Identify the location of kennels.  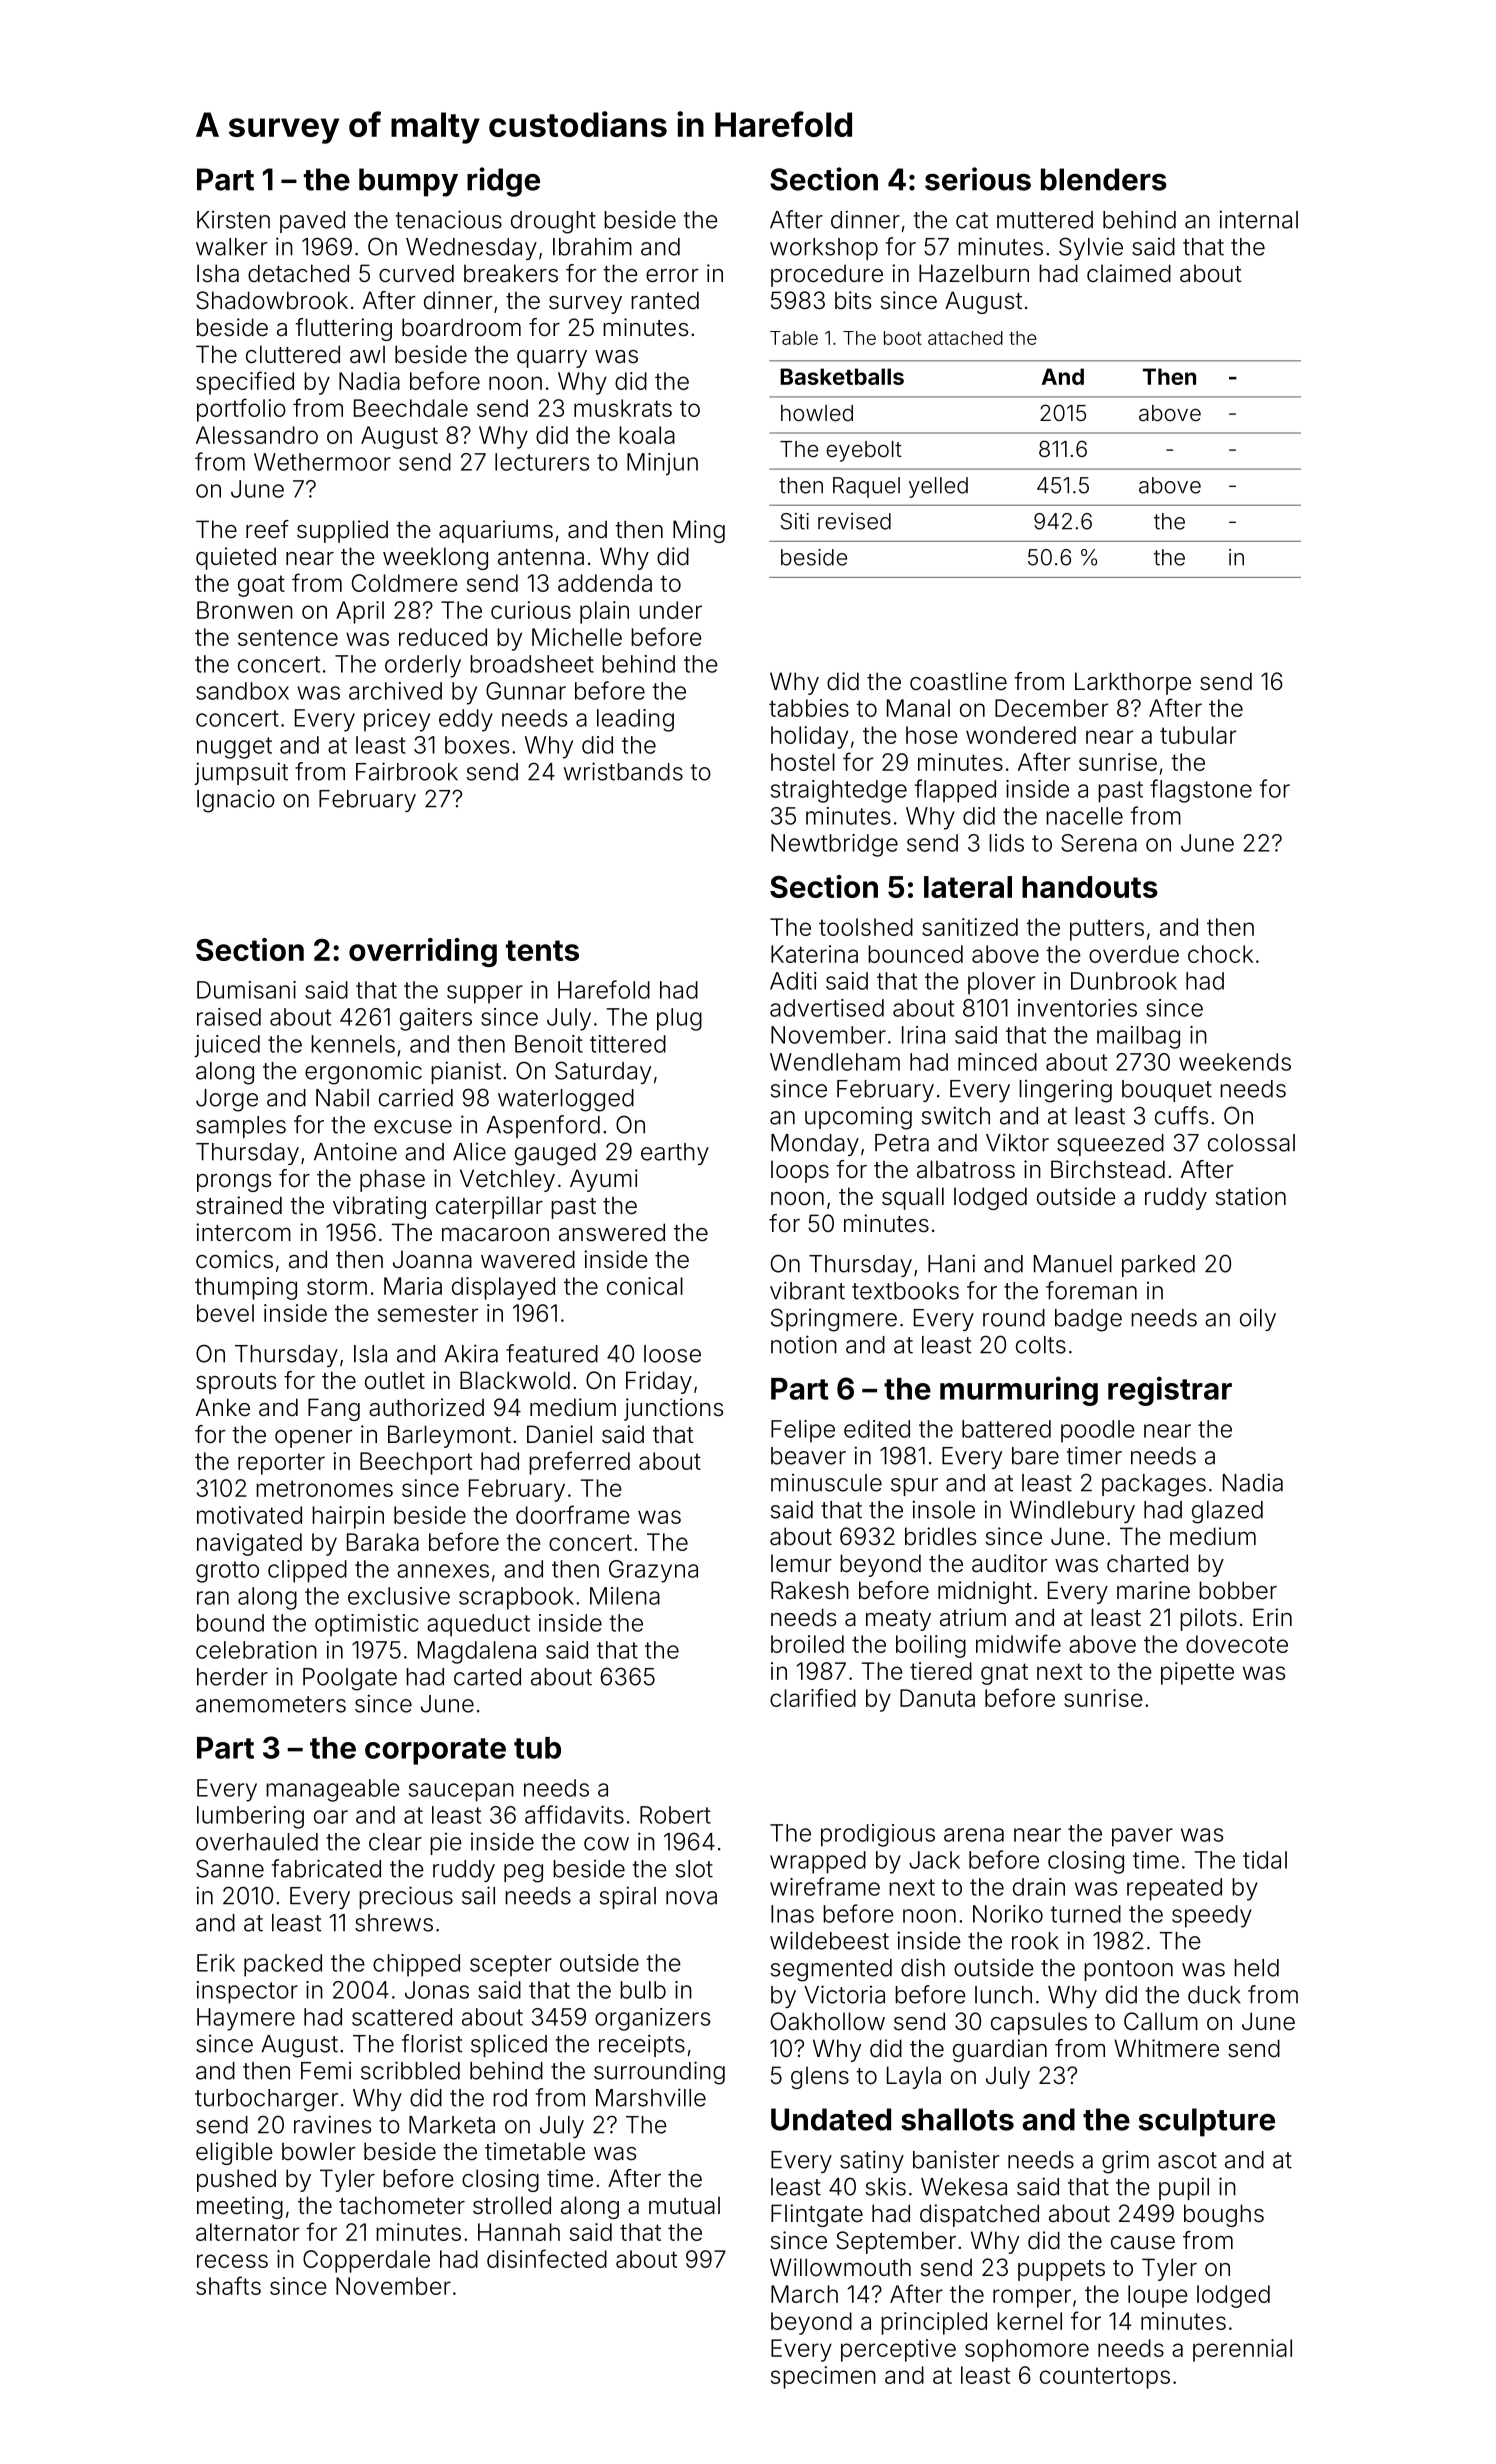
(353, 1044).
